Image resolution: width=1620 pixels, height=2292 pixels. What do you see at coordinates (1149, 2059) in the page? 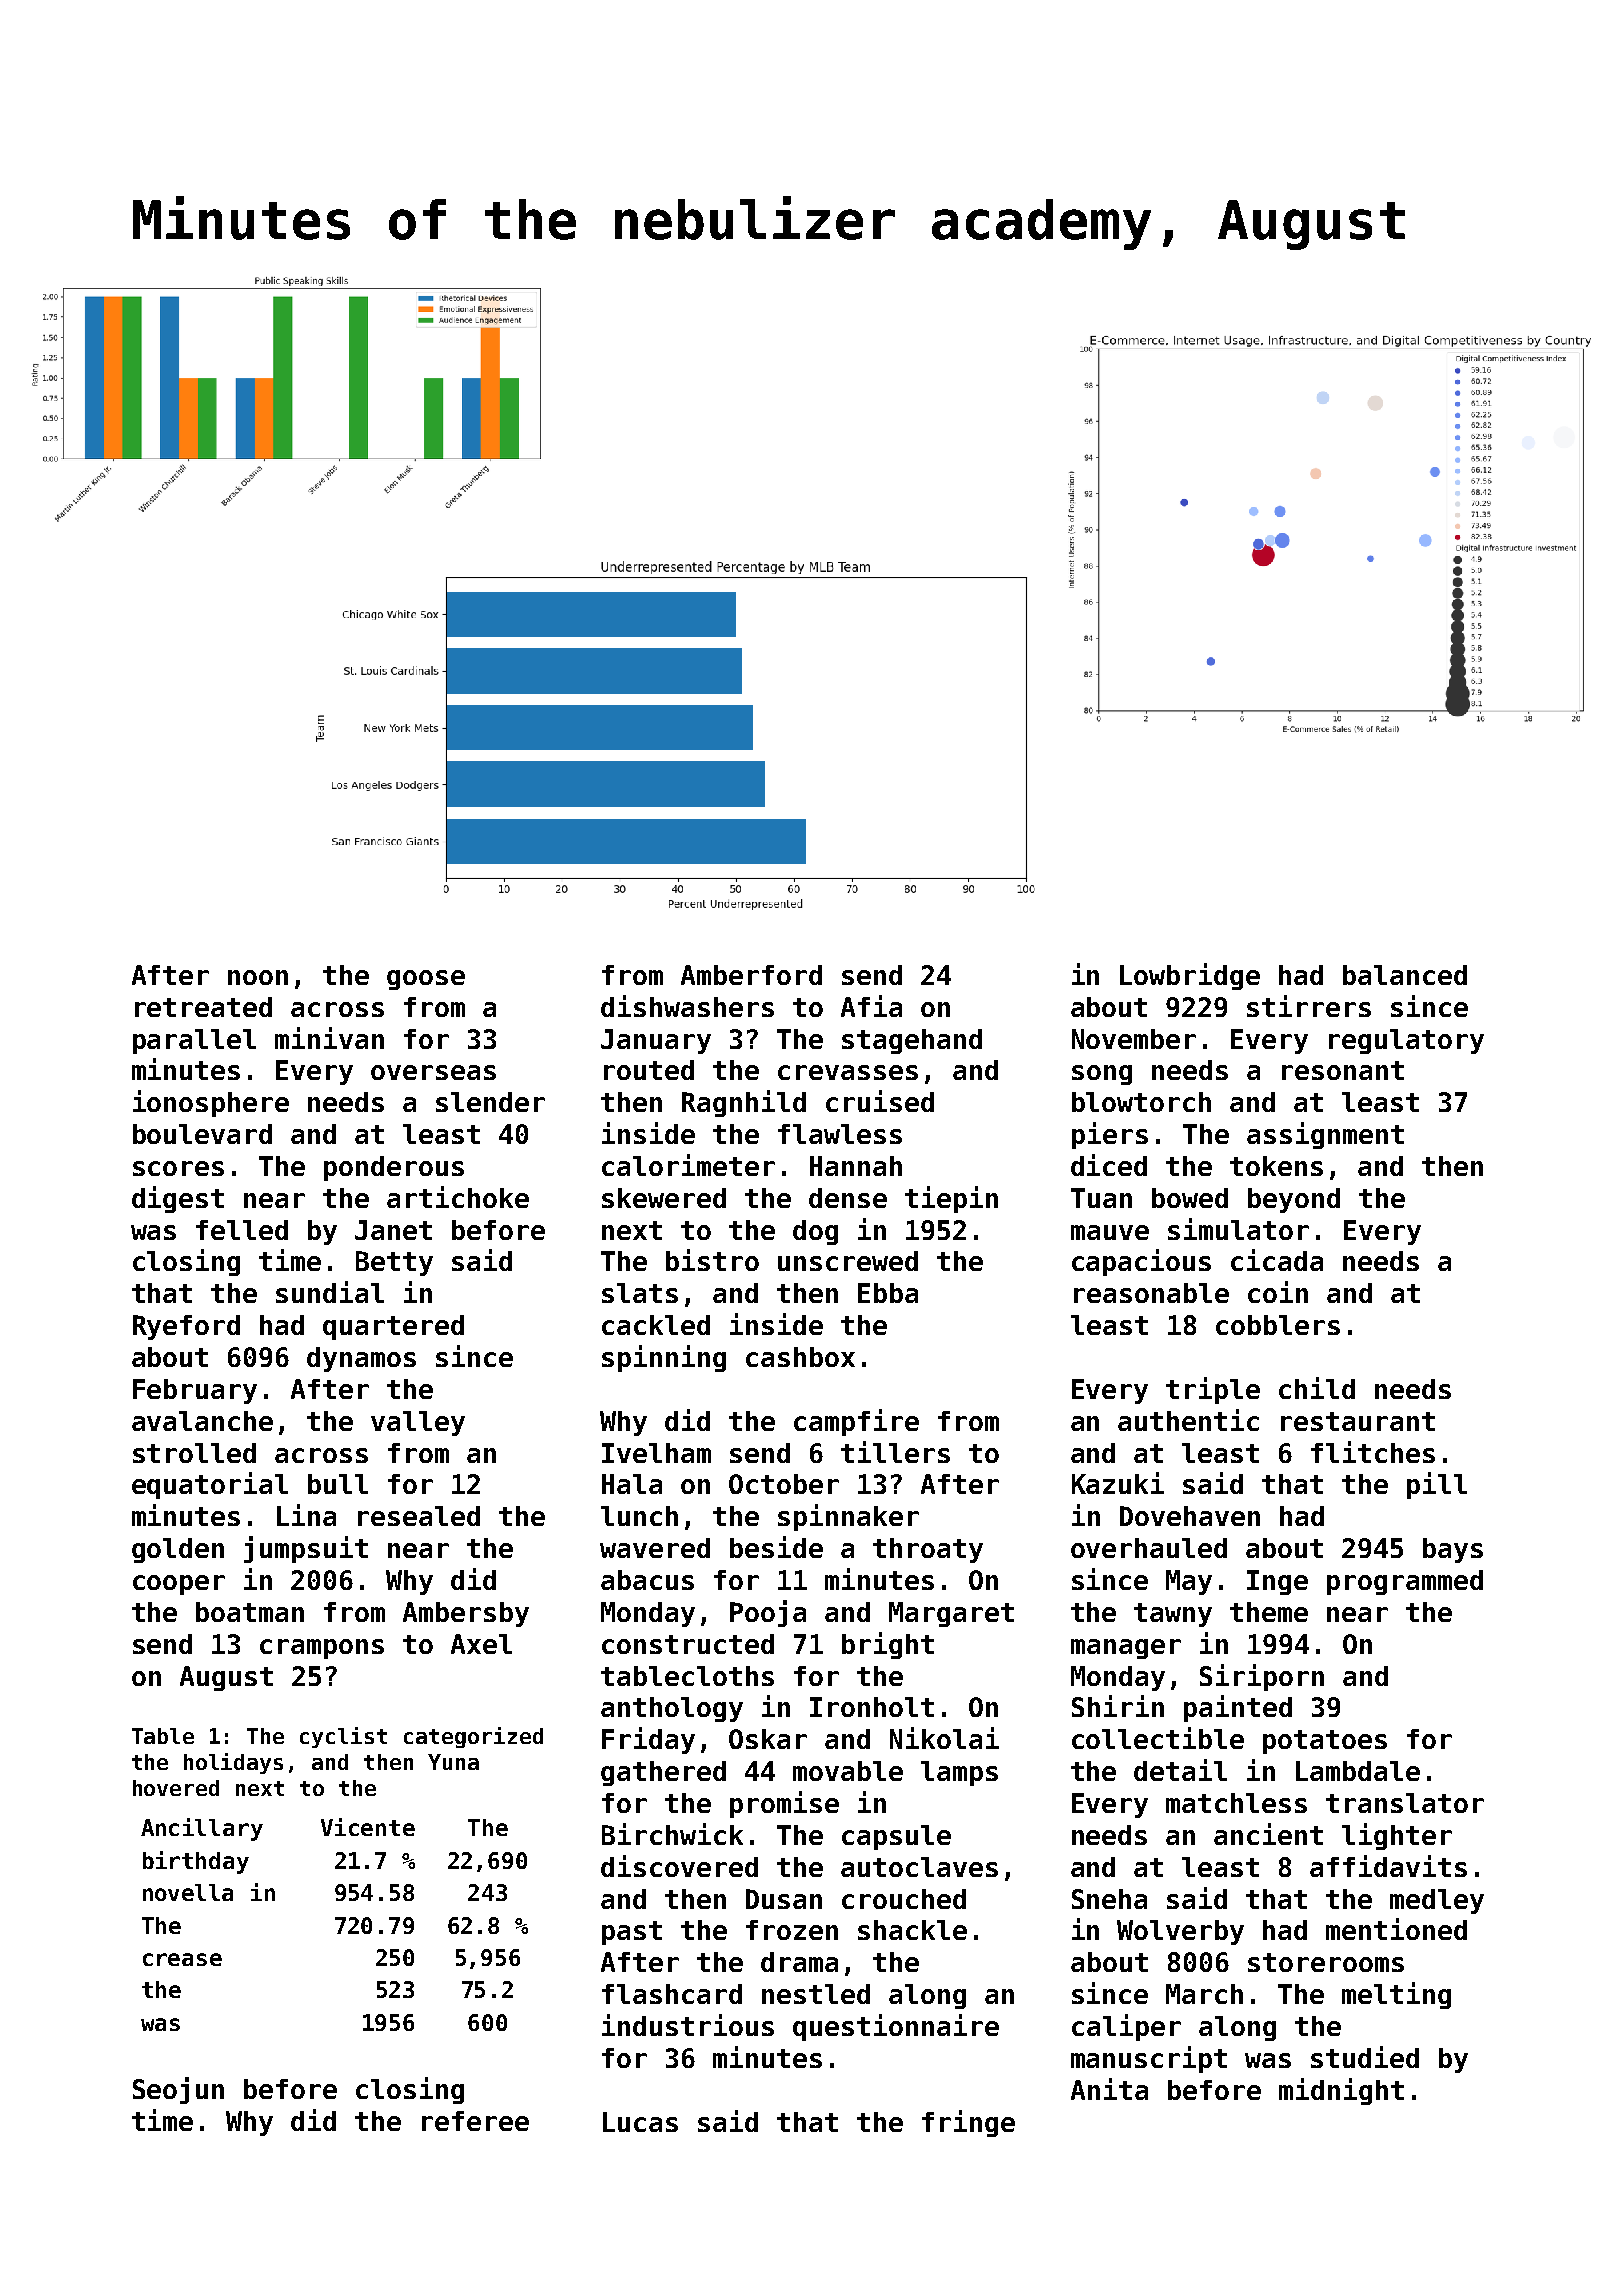
I see `manuscript` at bounding box center [1149, 2059].
